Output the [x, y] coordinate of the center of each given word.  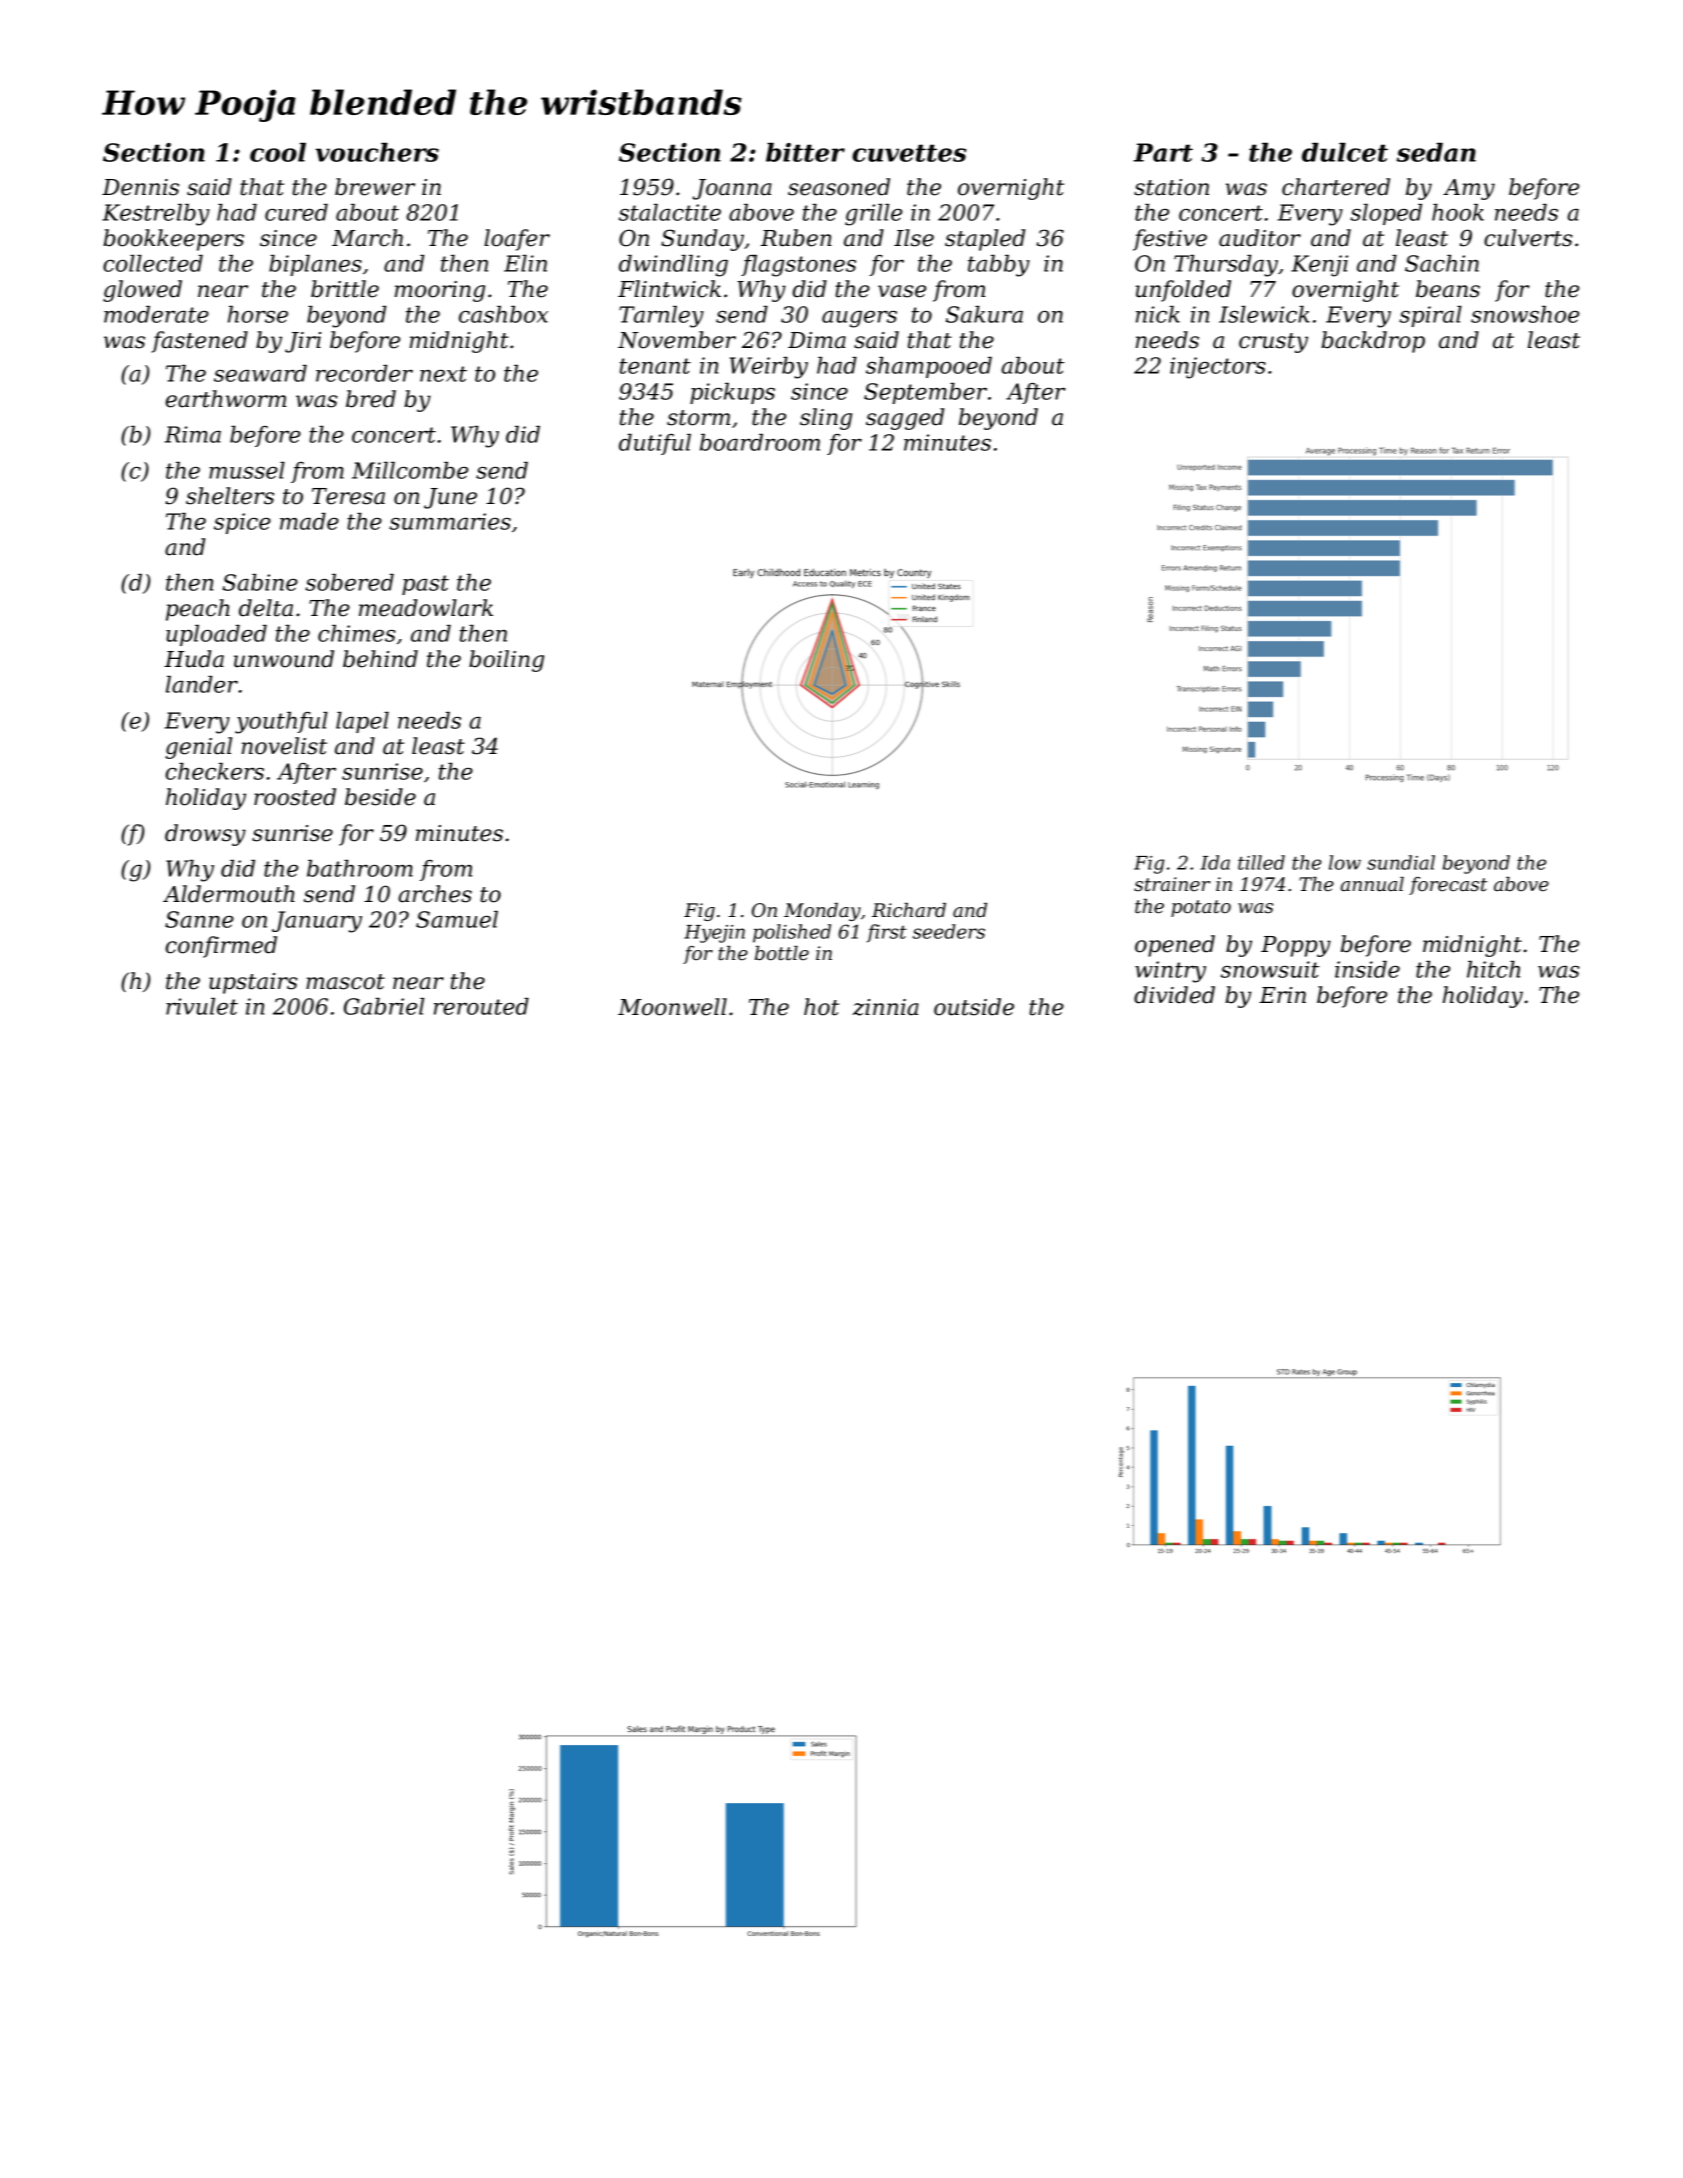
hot [821, 1007]
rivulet [202, 1006]
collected [153, 263]
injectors [1218, 368]
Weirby [769, 368]
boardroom [760, 442]
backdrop [1373, 342]
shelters [230, 496]
